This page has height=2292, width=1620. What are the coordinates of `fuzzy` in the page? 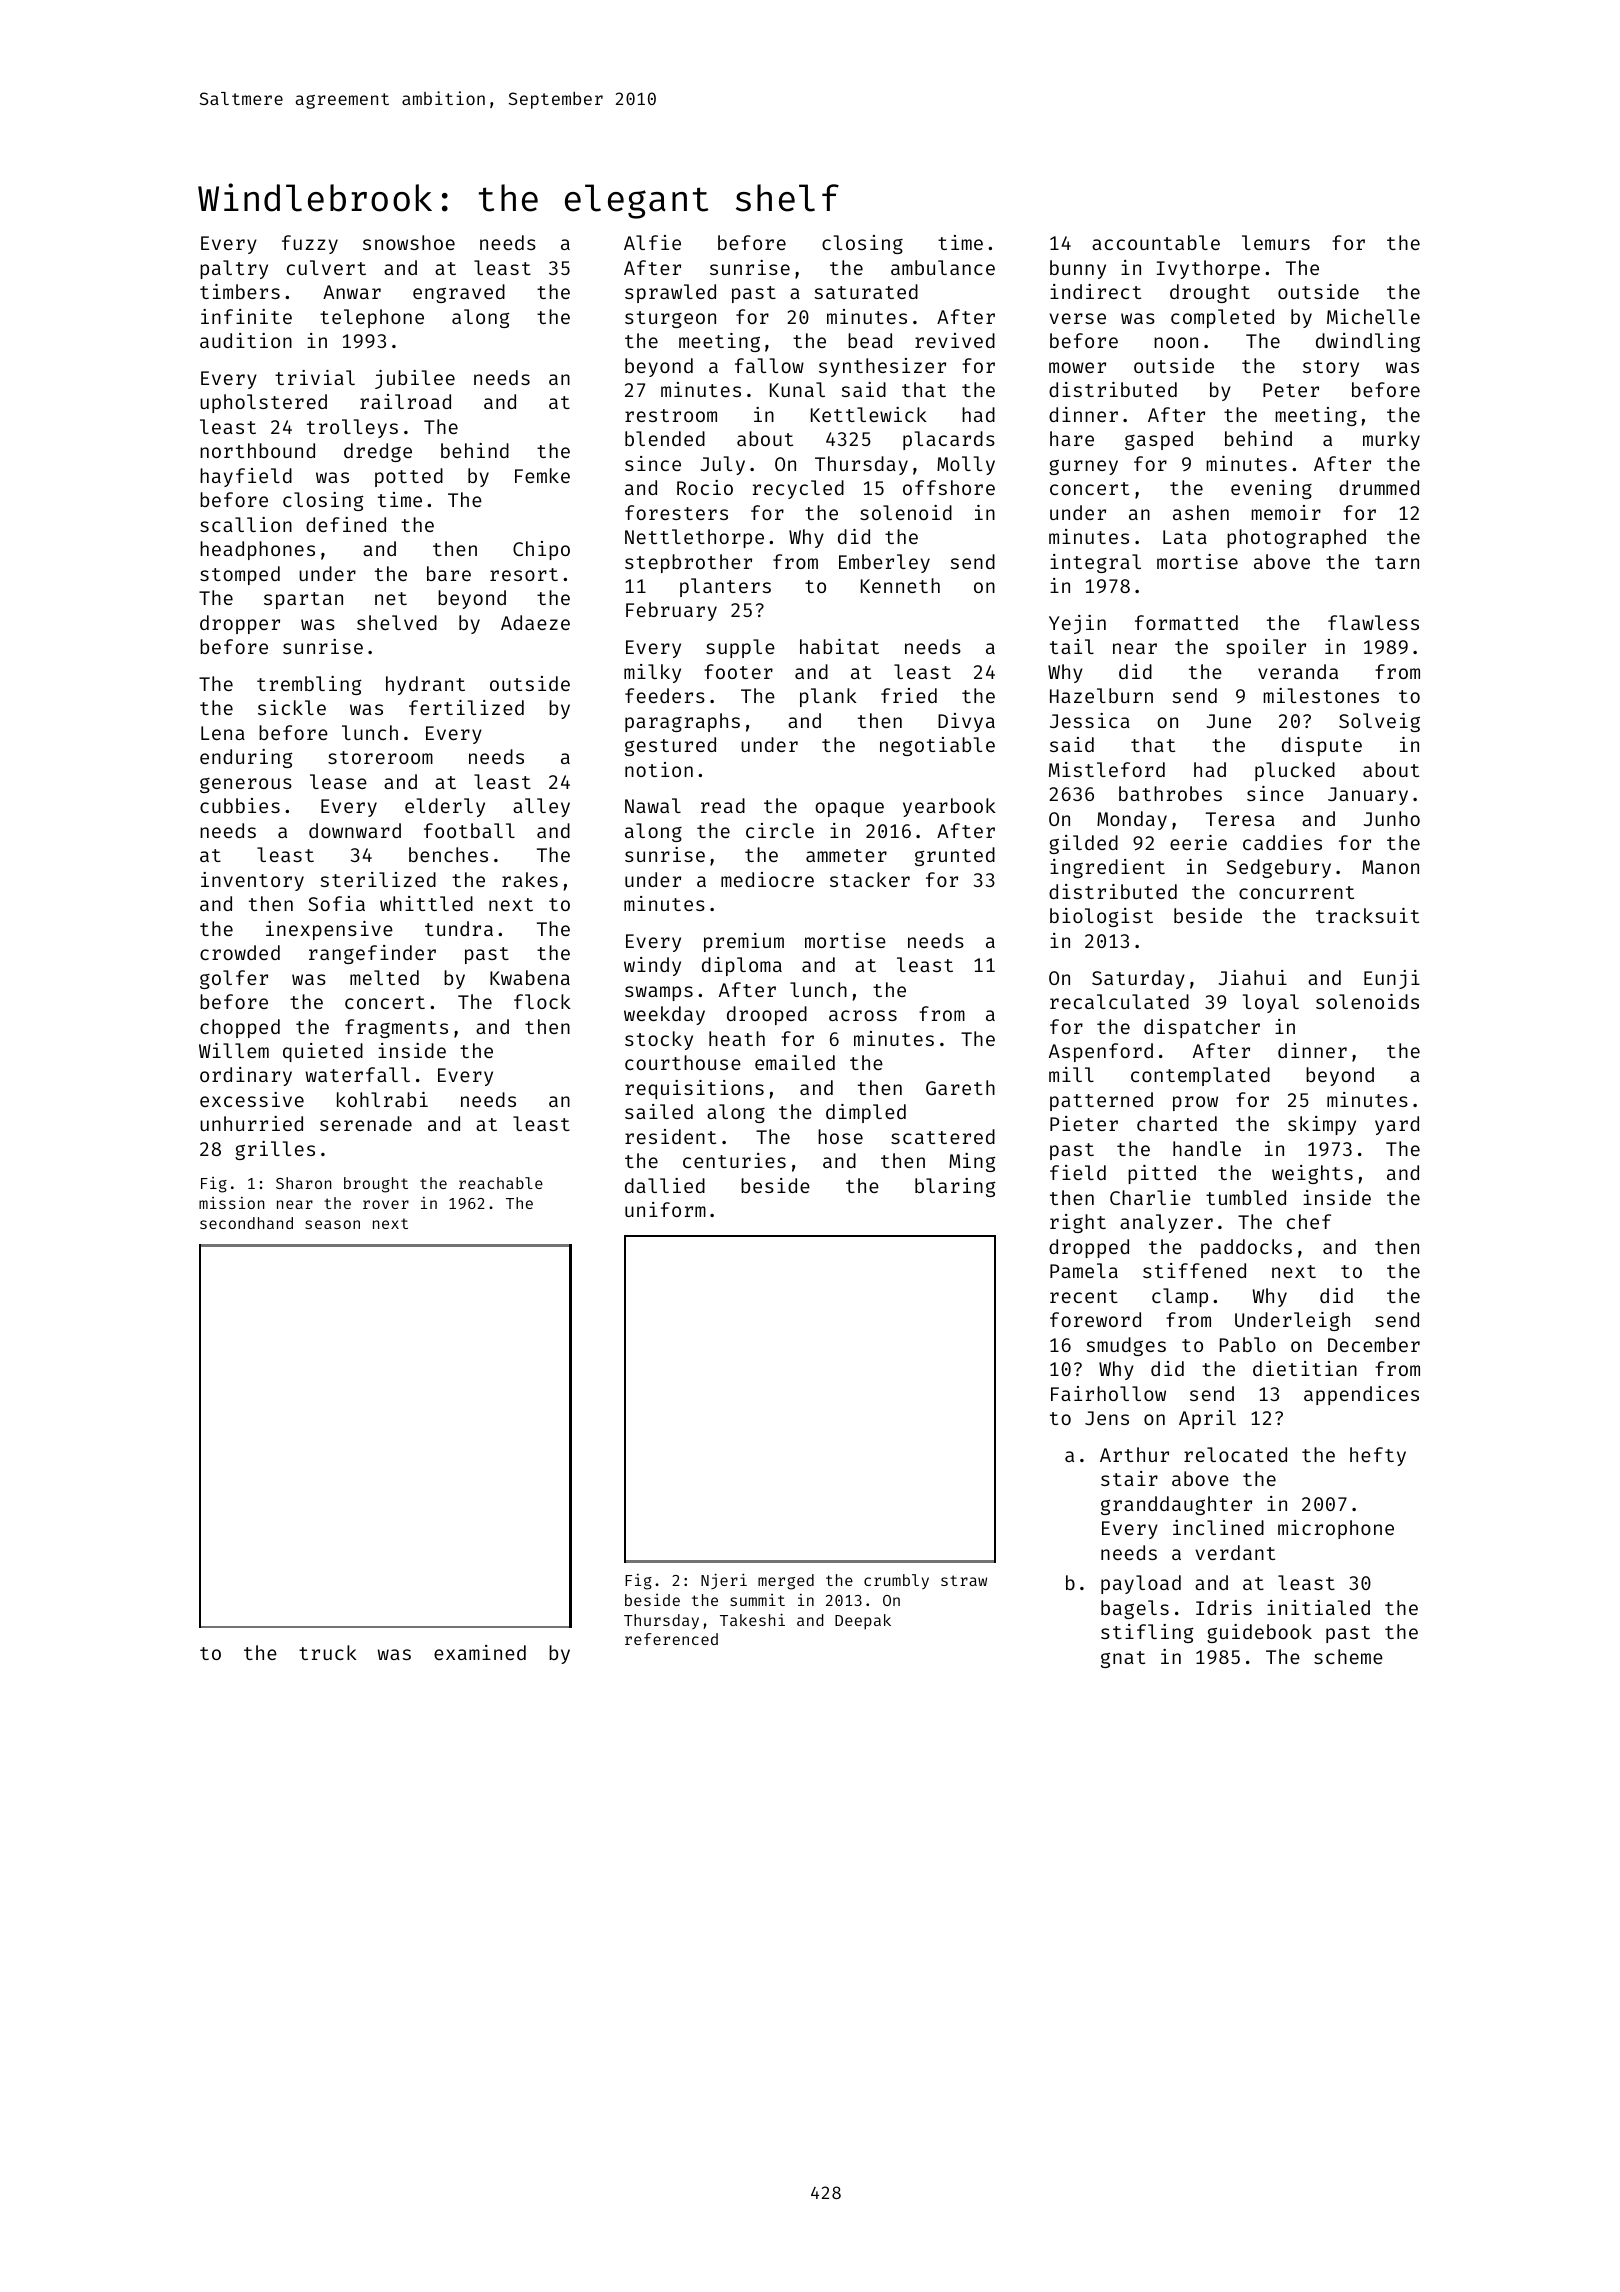 It's located at (310, 244).
